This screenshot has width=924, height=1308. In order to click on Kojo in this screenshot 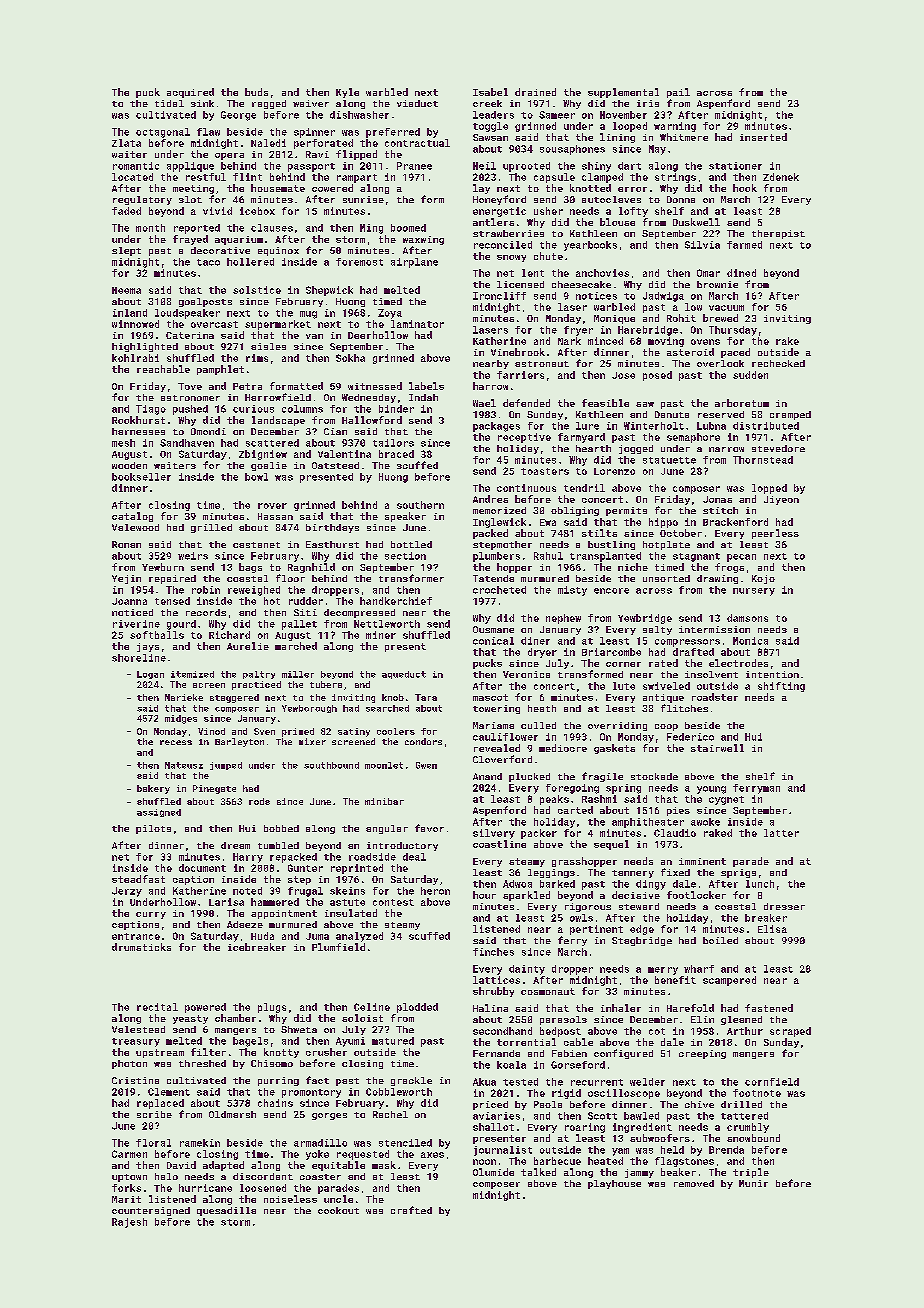, I will do `click(763, 579)`.
